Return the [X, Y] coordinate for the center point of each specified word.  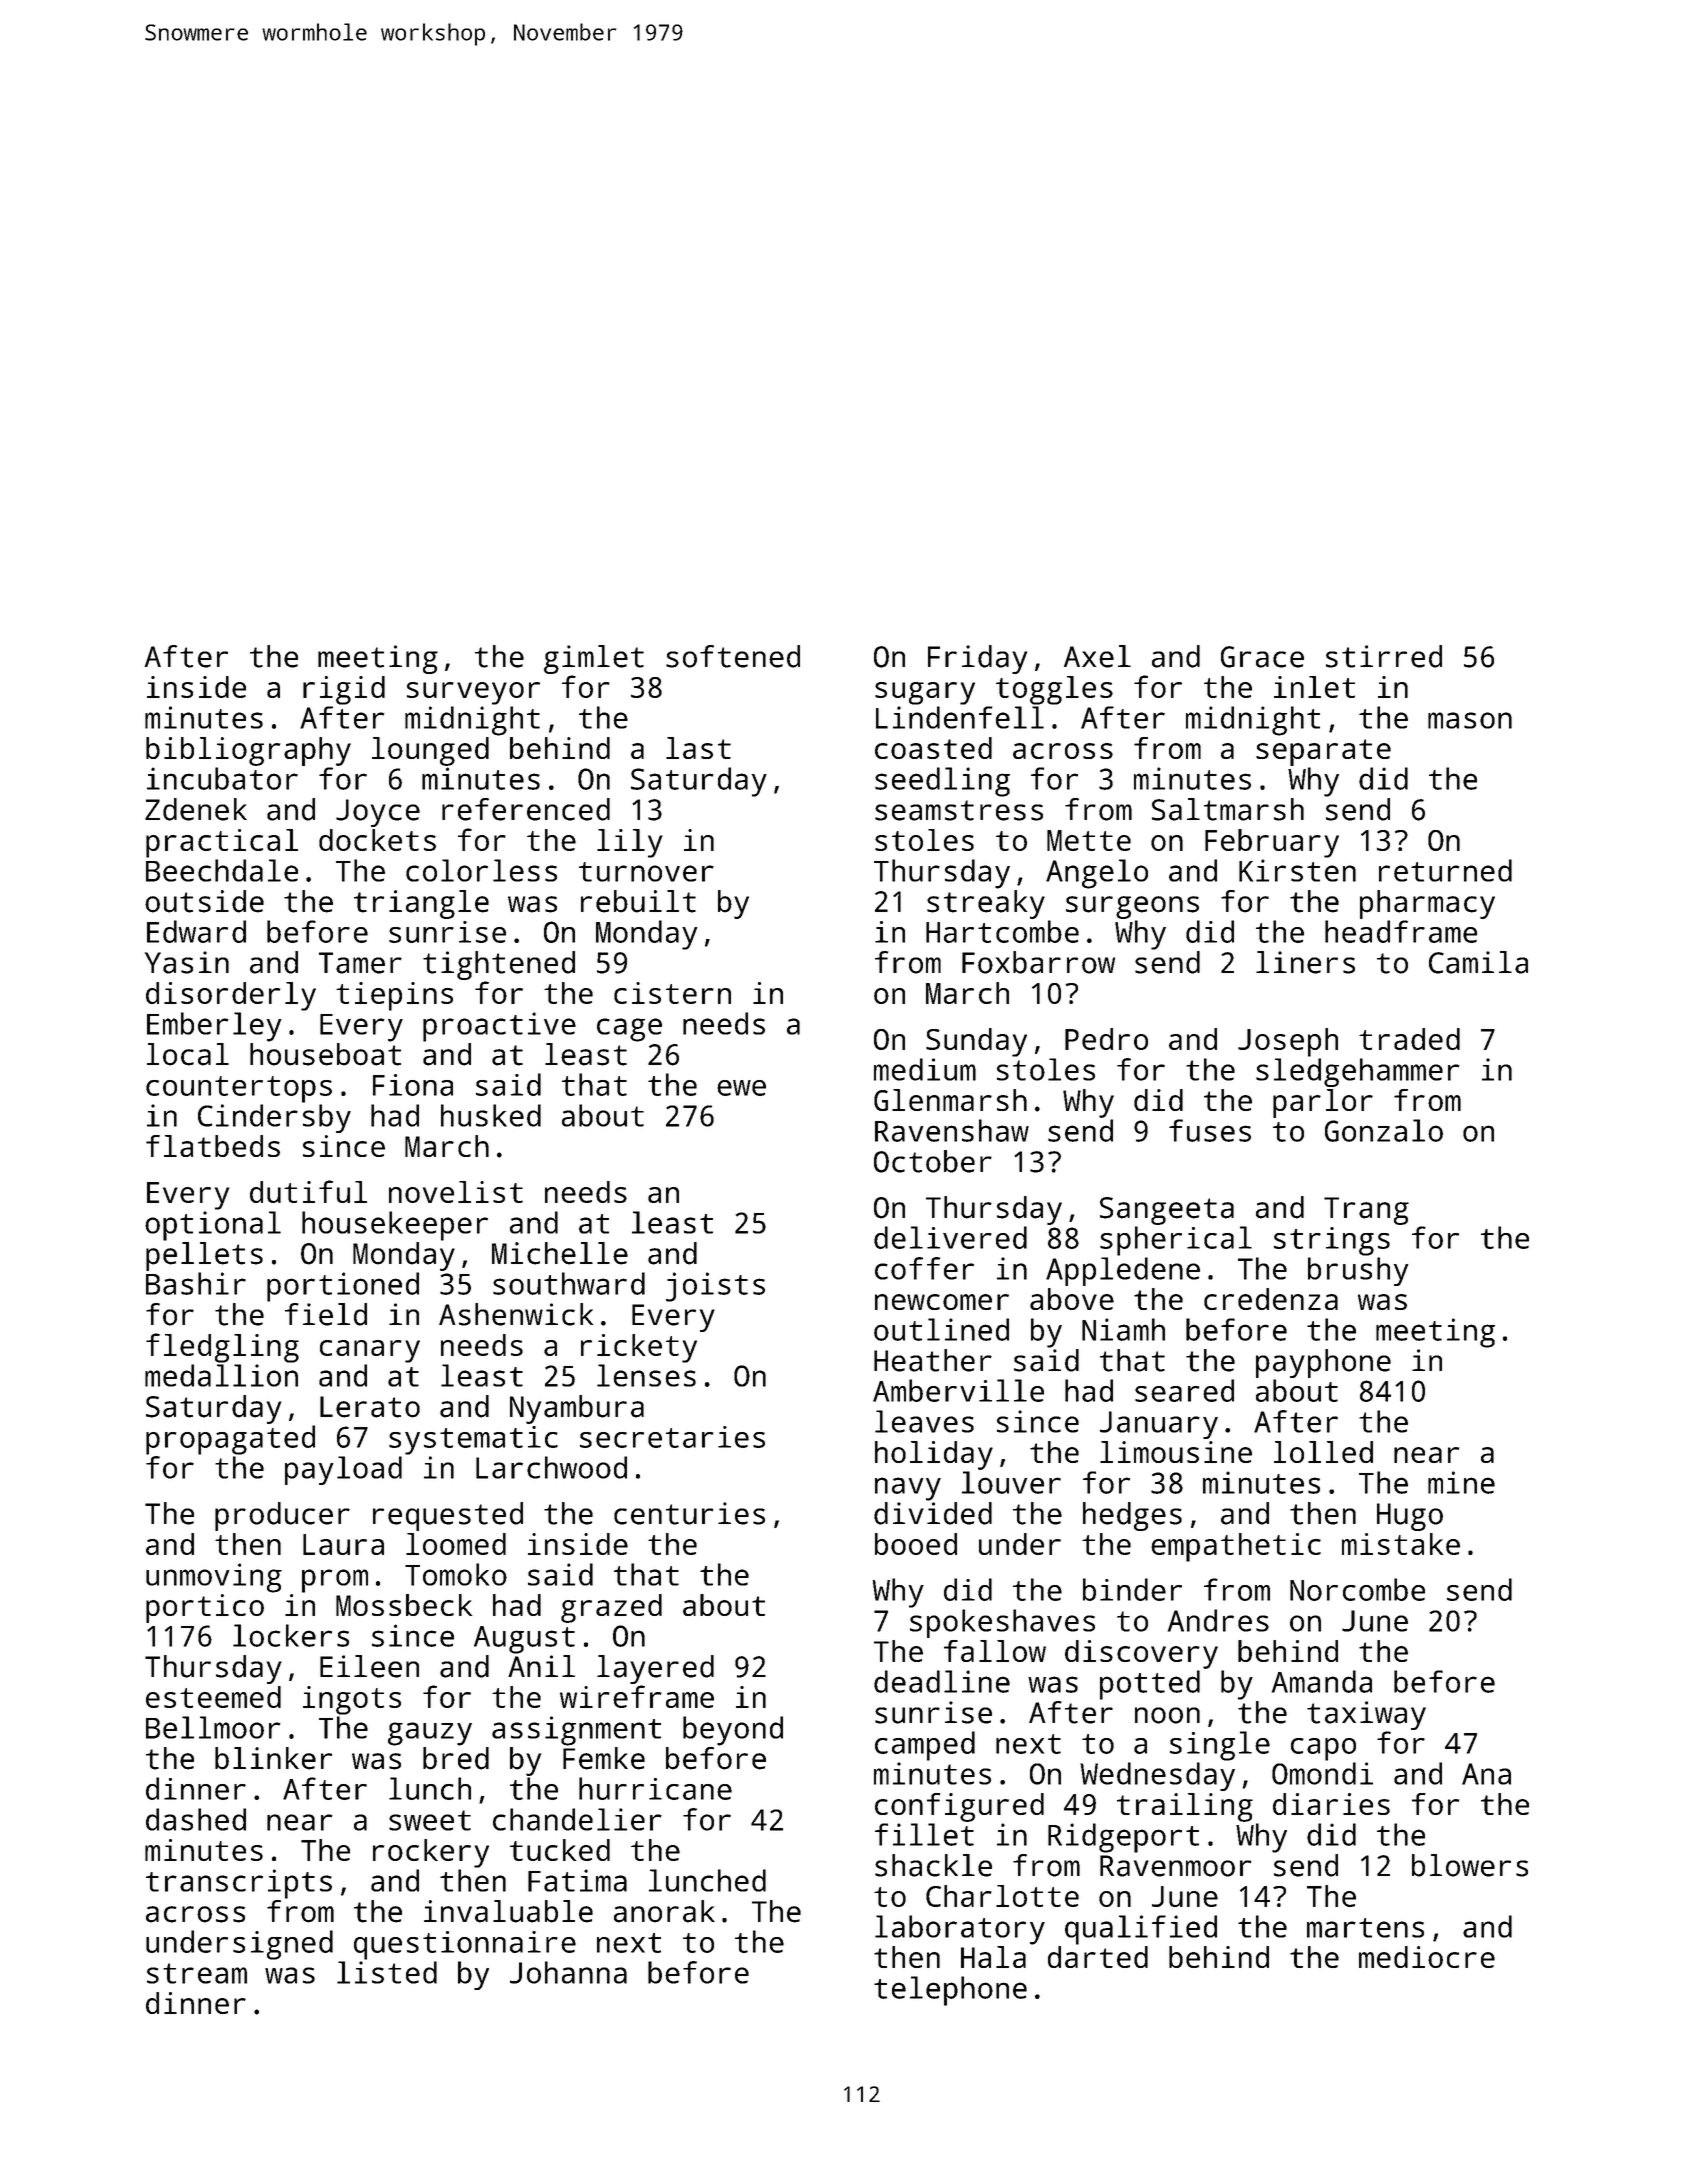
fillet [924, 1834]
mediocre [1427, 1957]
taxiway [1366, 1715]
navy [908, 1489]
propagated [230, 1440]
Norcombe [1357, 1589]
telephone [950, 1991]
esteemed [213, 1697]
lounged [430, 751]
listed [387, 1972]
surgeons [1132, 907]
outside [204, 901]
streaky [986, 904]
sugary [925, 693]
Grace [1262, 657]
